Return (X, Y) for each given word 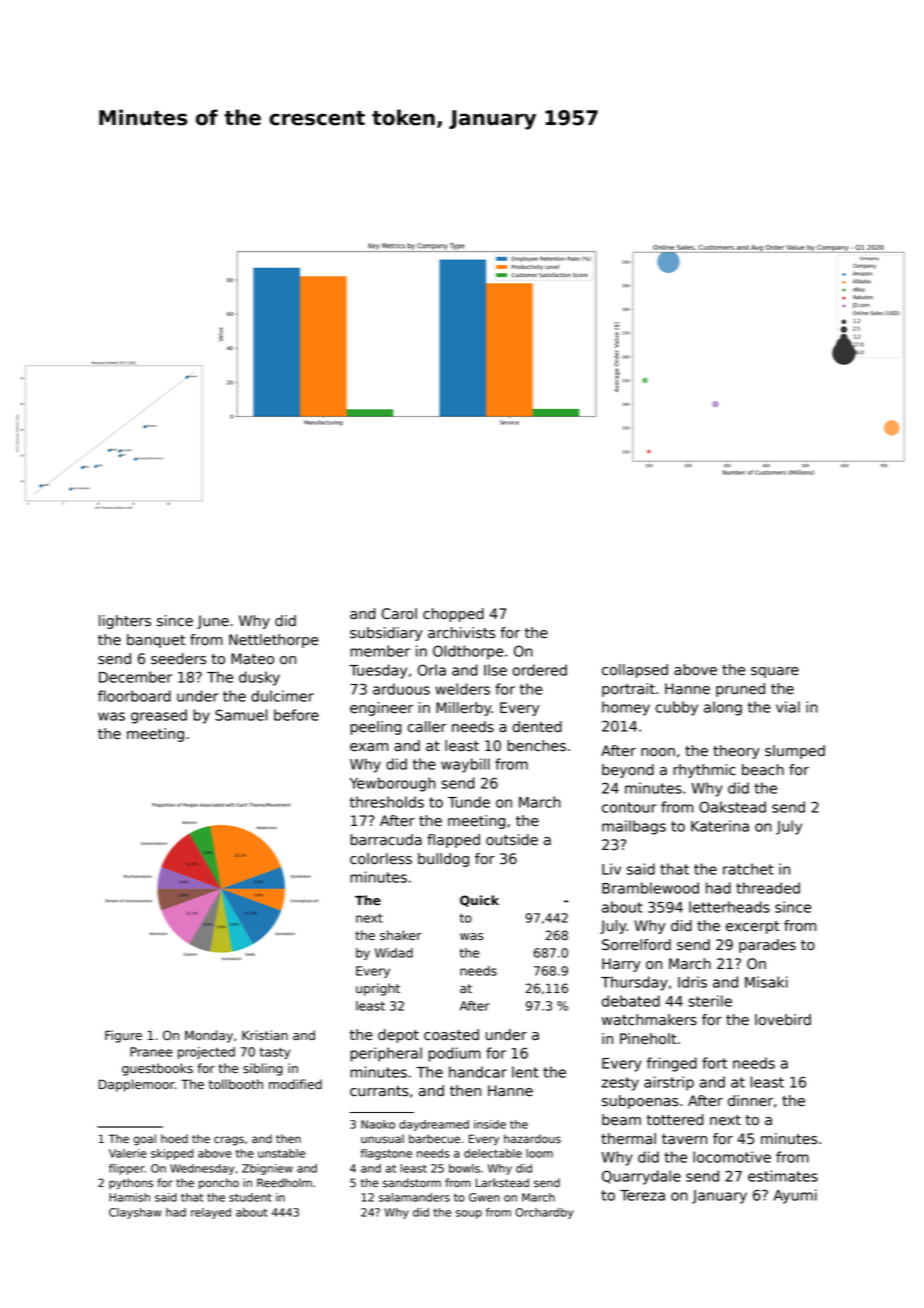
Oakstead (732, 807)
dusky (259, 678)
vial (788, 707)
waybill (465, 765)
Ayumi (795, 1196)
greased (159, 716)
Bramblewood (650, 888)
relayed (211, 1213)
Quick (479, 901)
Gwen (484, 1197)
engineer (381, 709)
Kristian (265, 1035)
